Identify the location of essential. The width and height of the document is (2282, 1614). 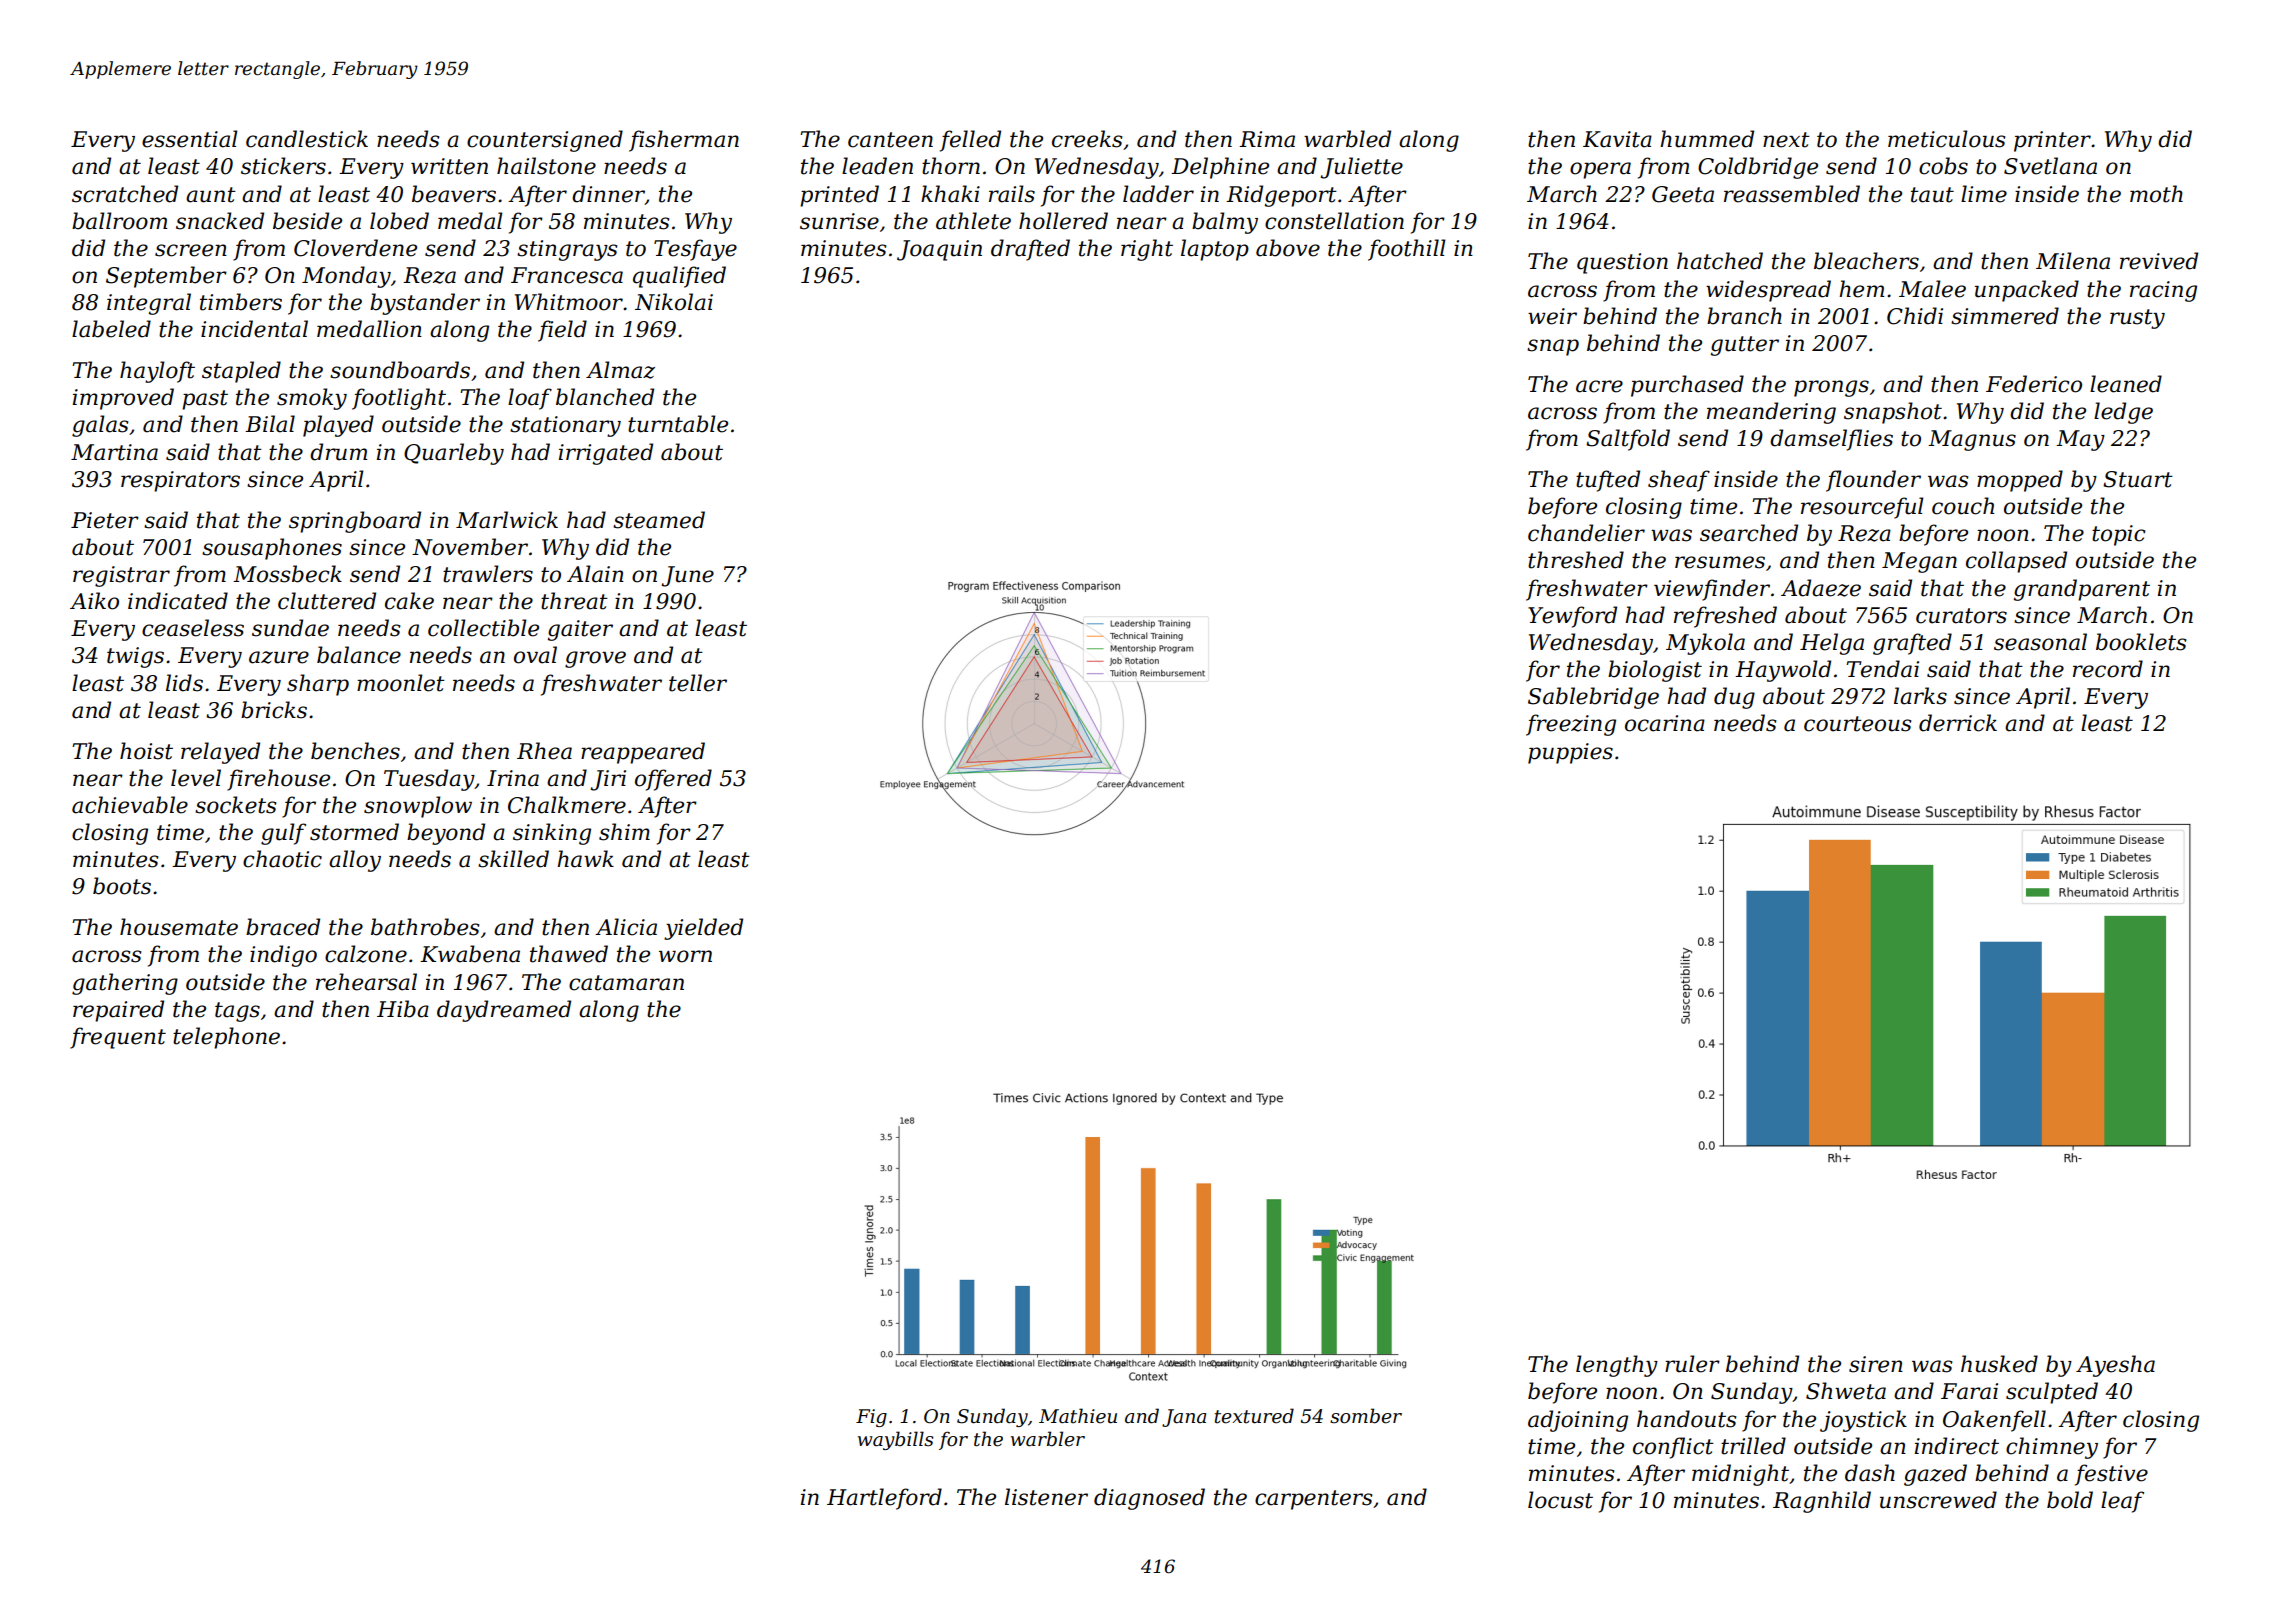
(190, 139).
